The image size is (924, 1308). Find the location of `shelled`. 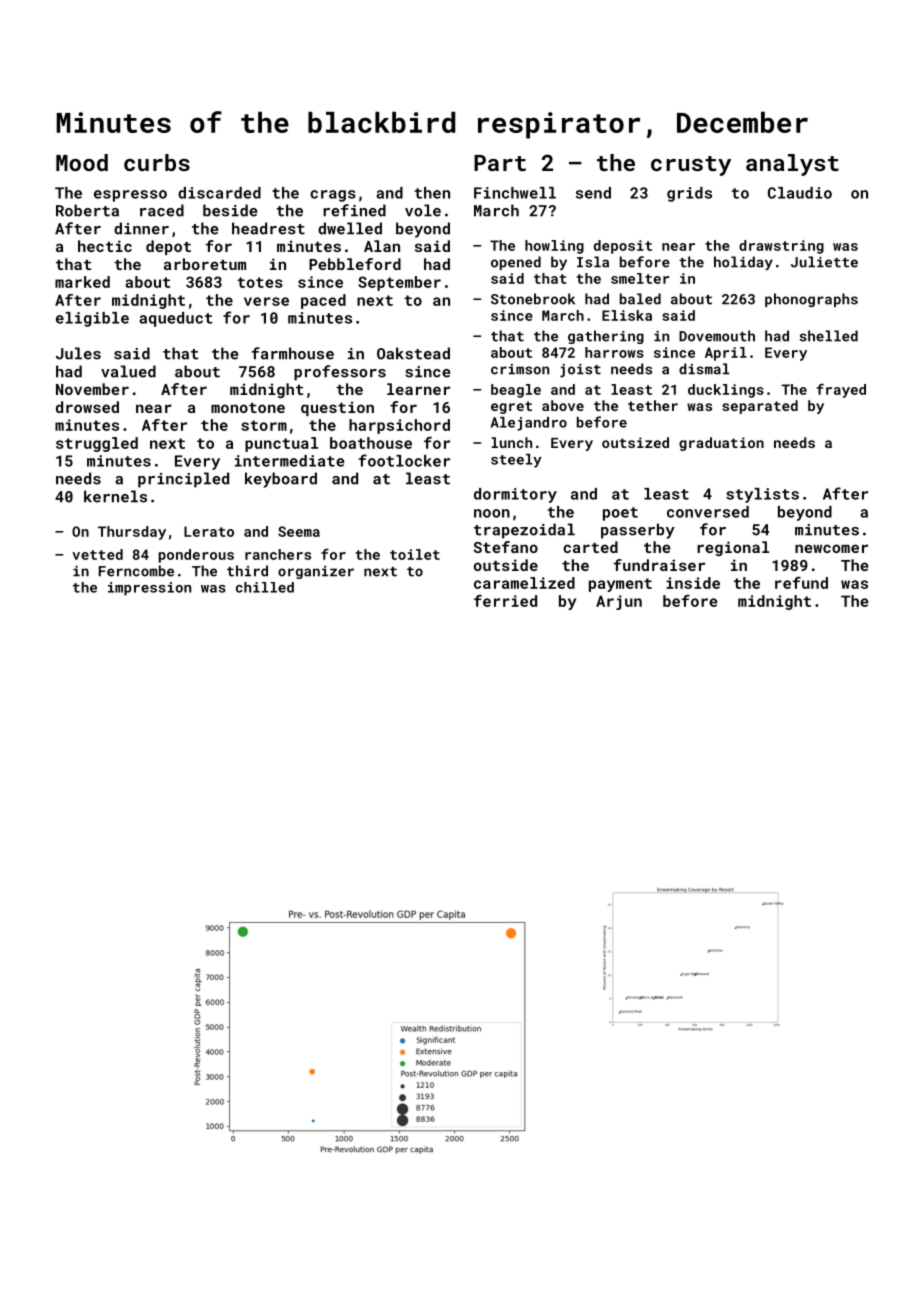

shelled is located at coordinates (829, 336).
